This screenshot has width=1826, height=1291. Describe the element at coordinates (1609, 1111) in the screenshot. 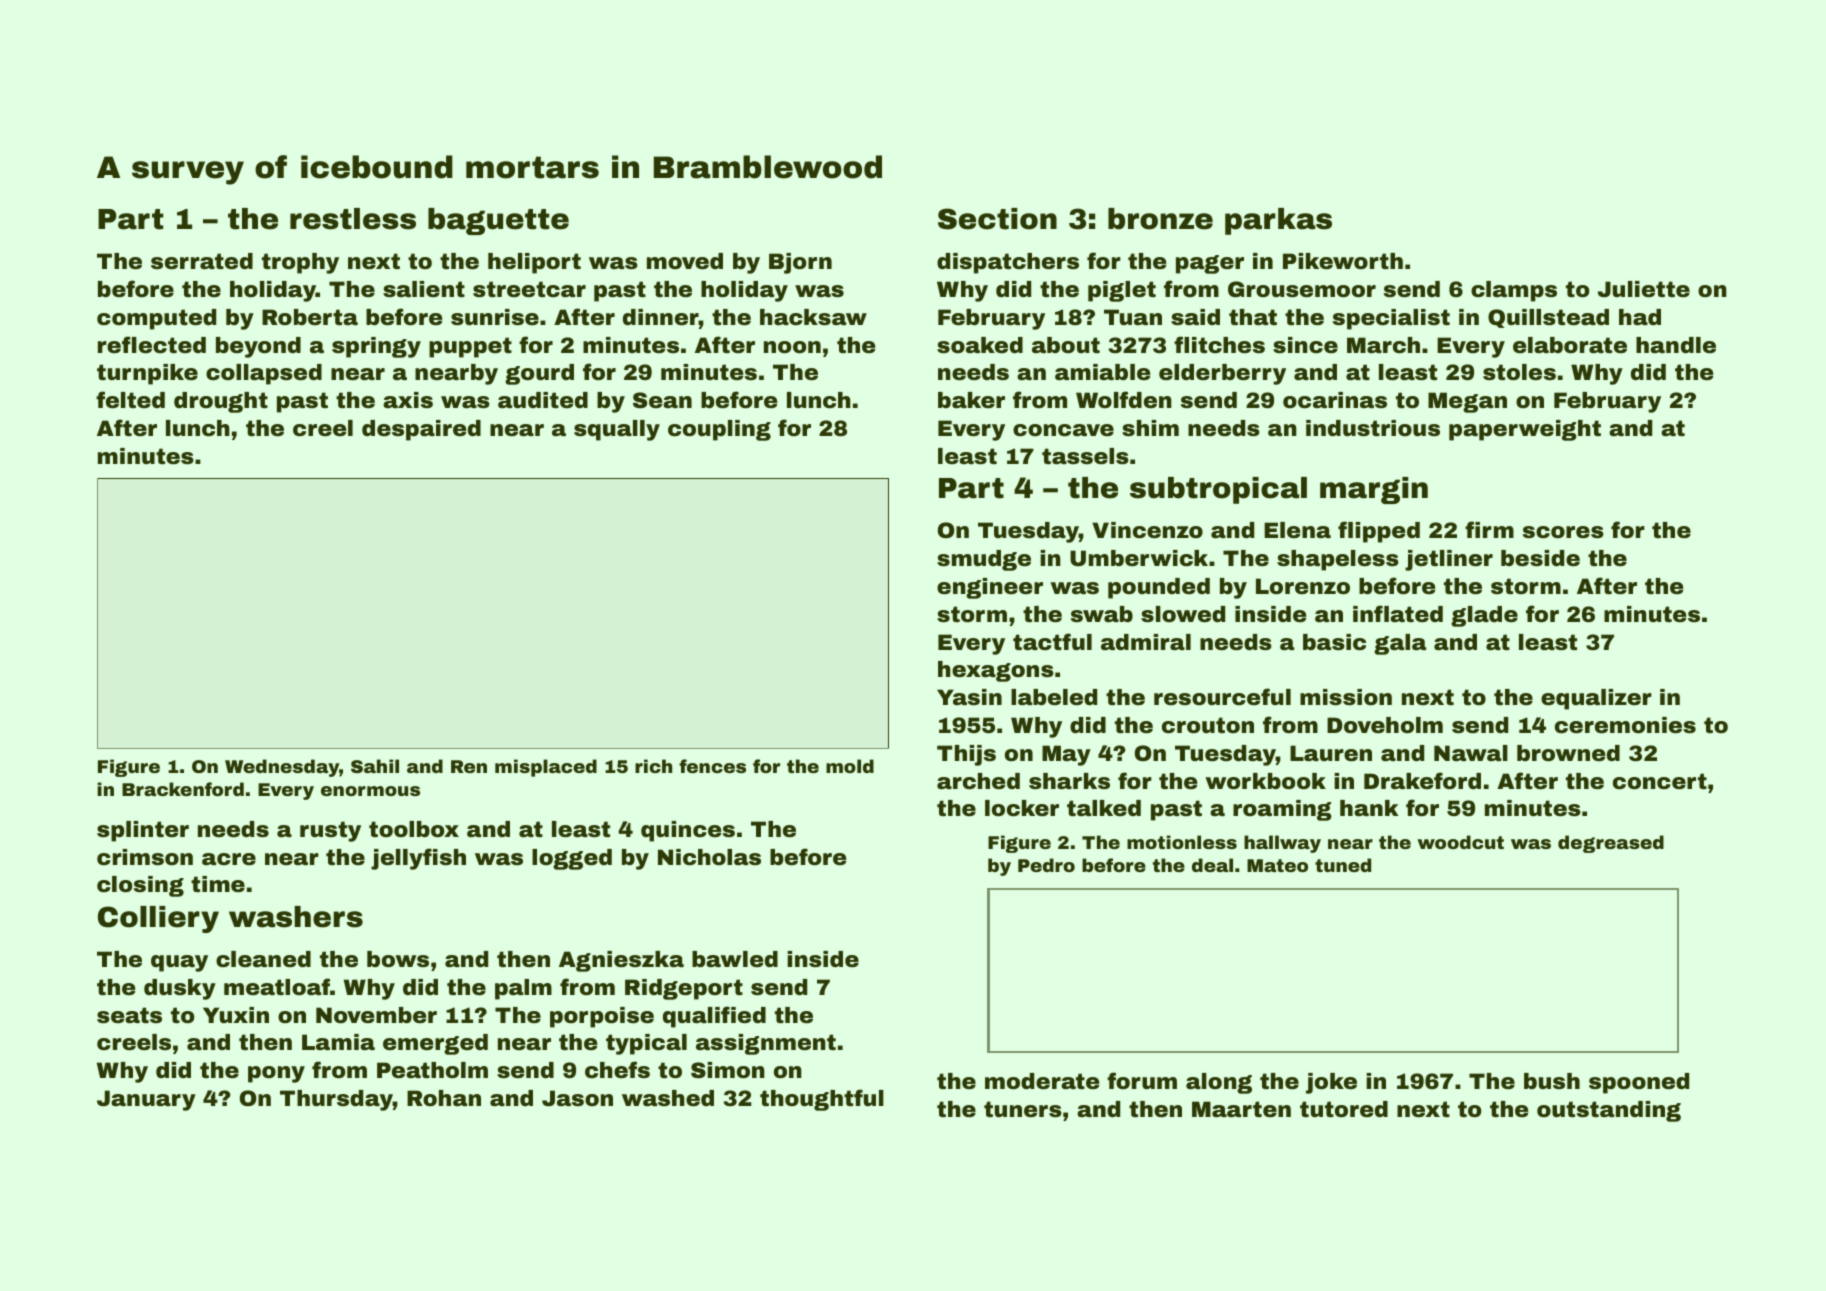

I see `outstanding` at that location.
